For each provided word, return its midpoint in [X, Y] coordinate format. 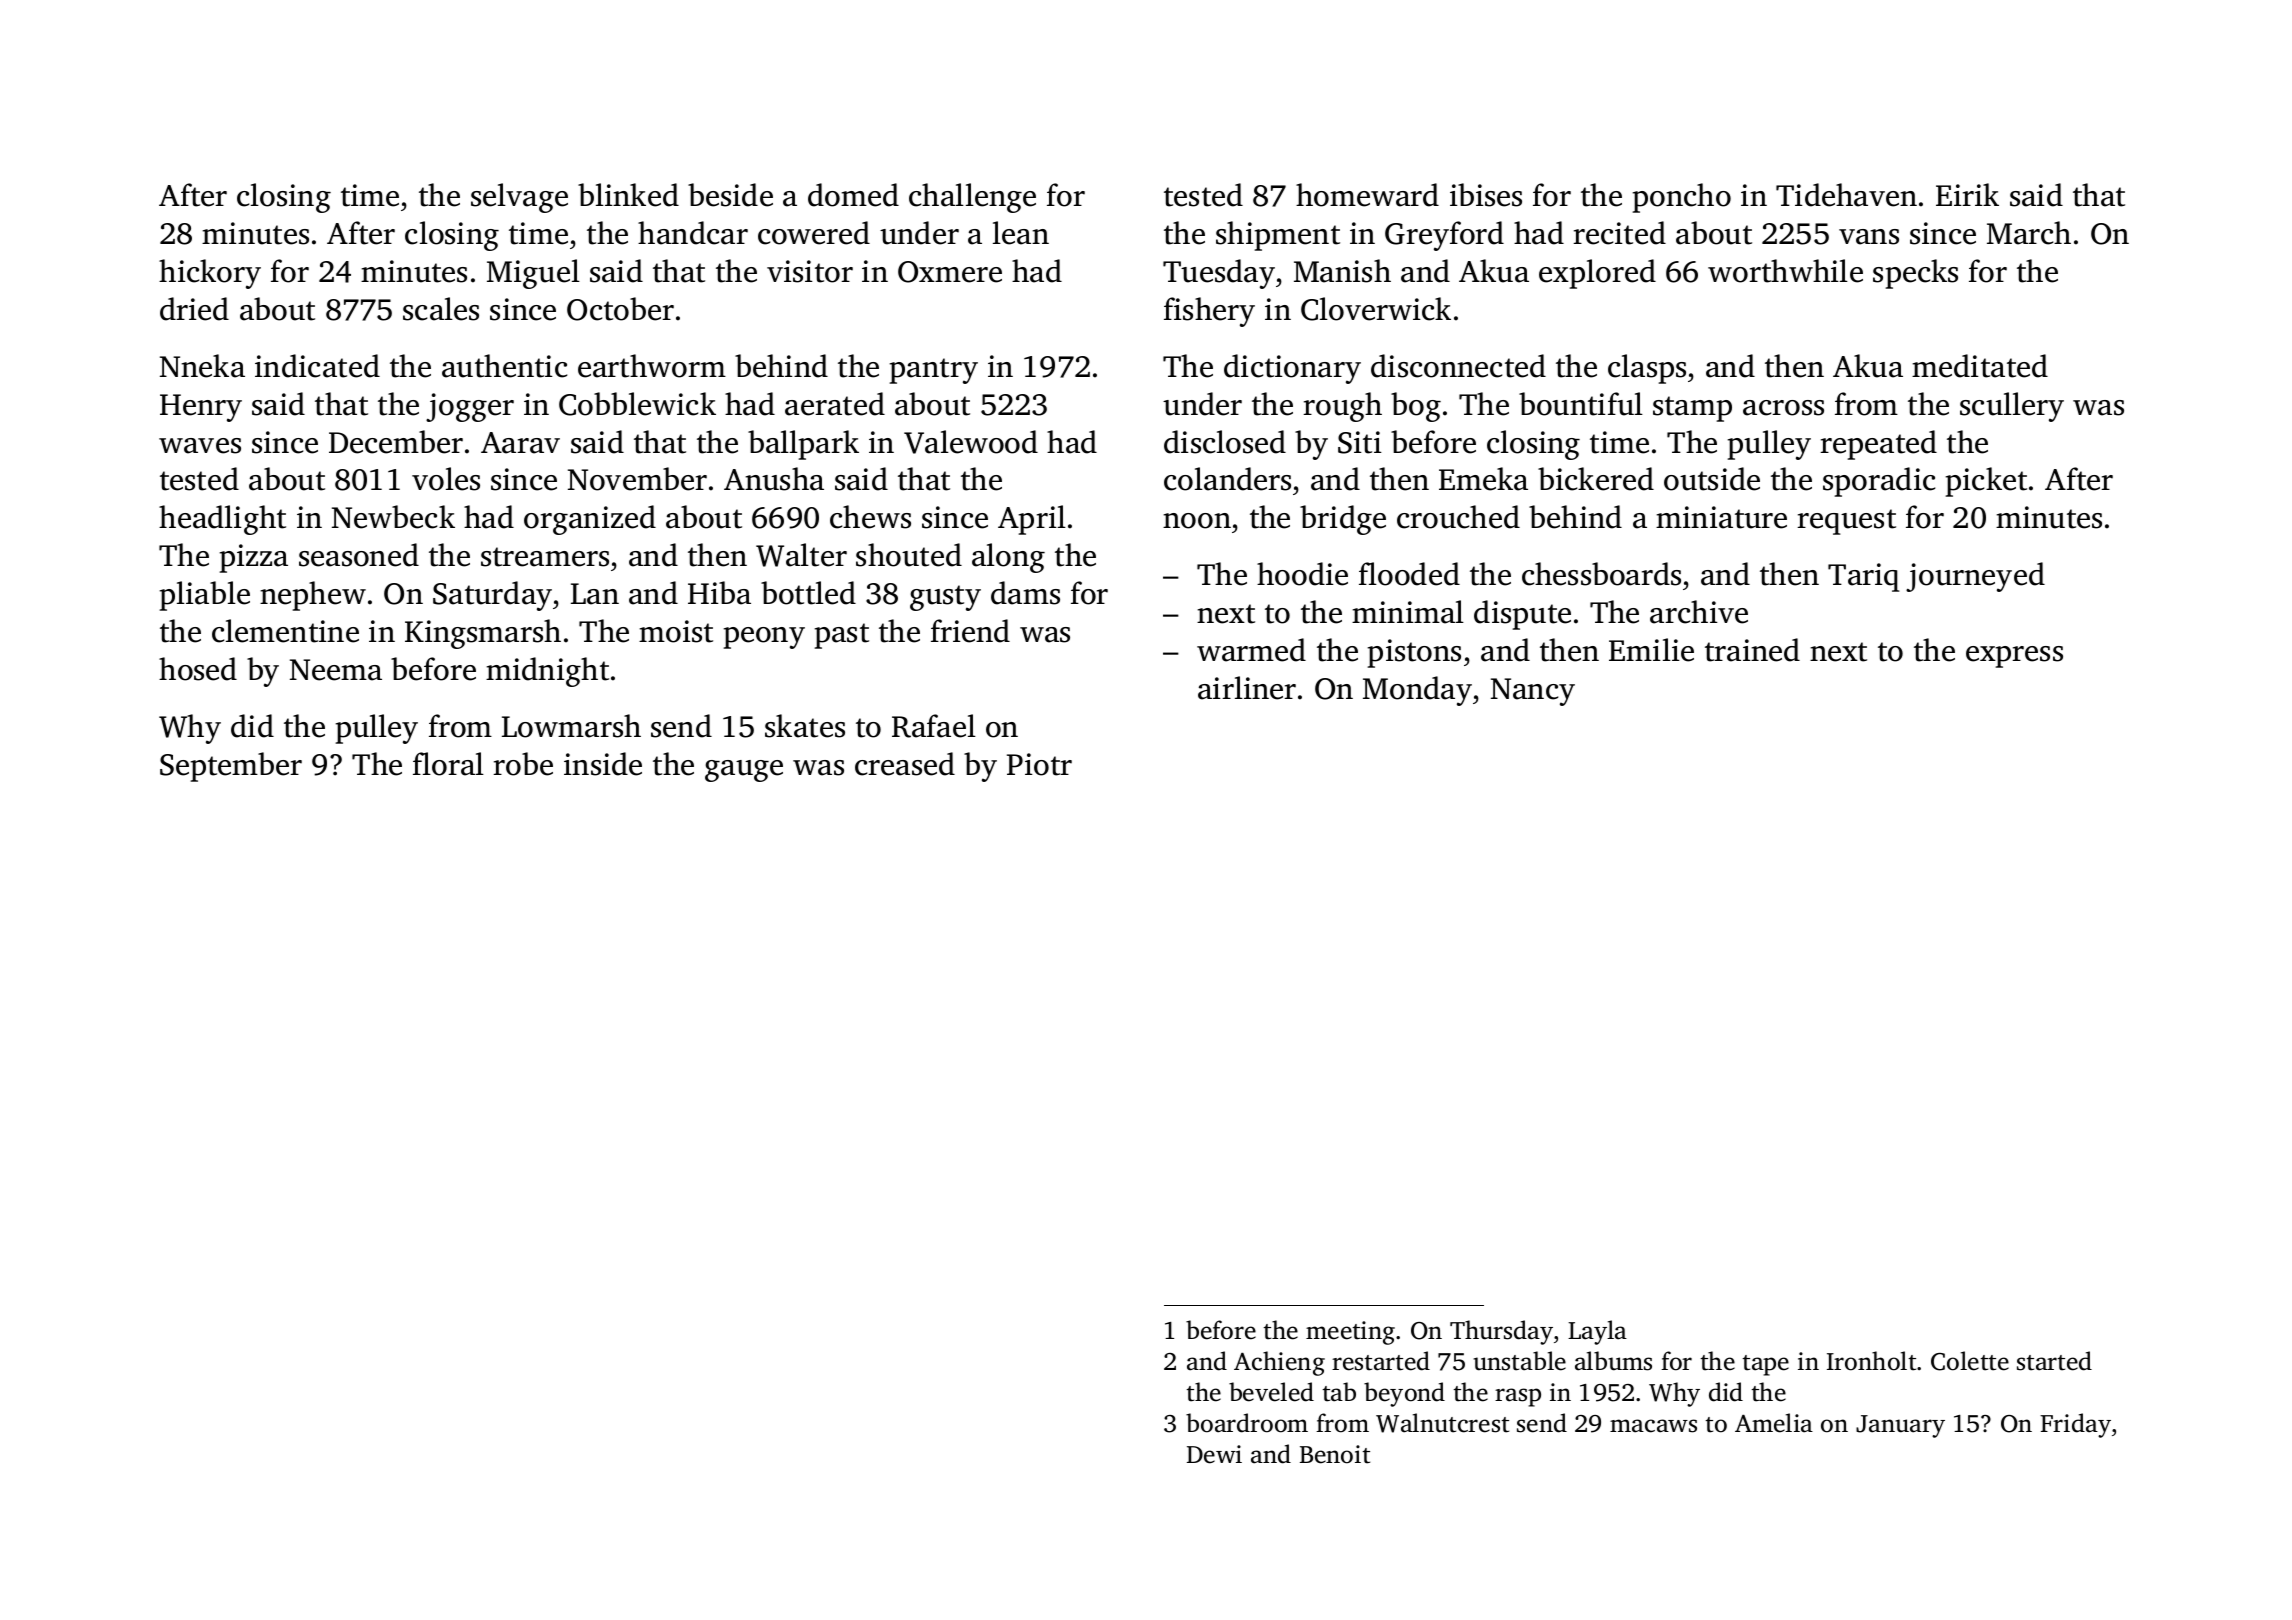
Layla [1597, 1332]
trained [1752, 650]
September [231, 767]
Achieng [1279, 1363]
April [1032, 520]
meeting [1351, 1333]
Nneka [202, 366]
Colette [1970, 1361]
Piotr [1039, 764]
